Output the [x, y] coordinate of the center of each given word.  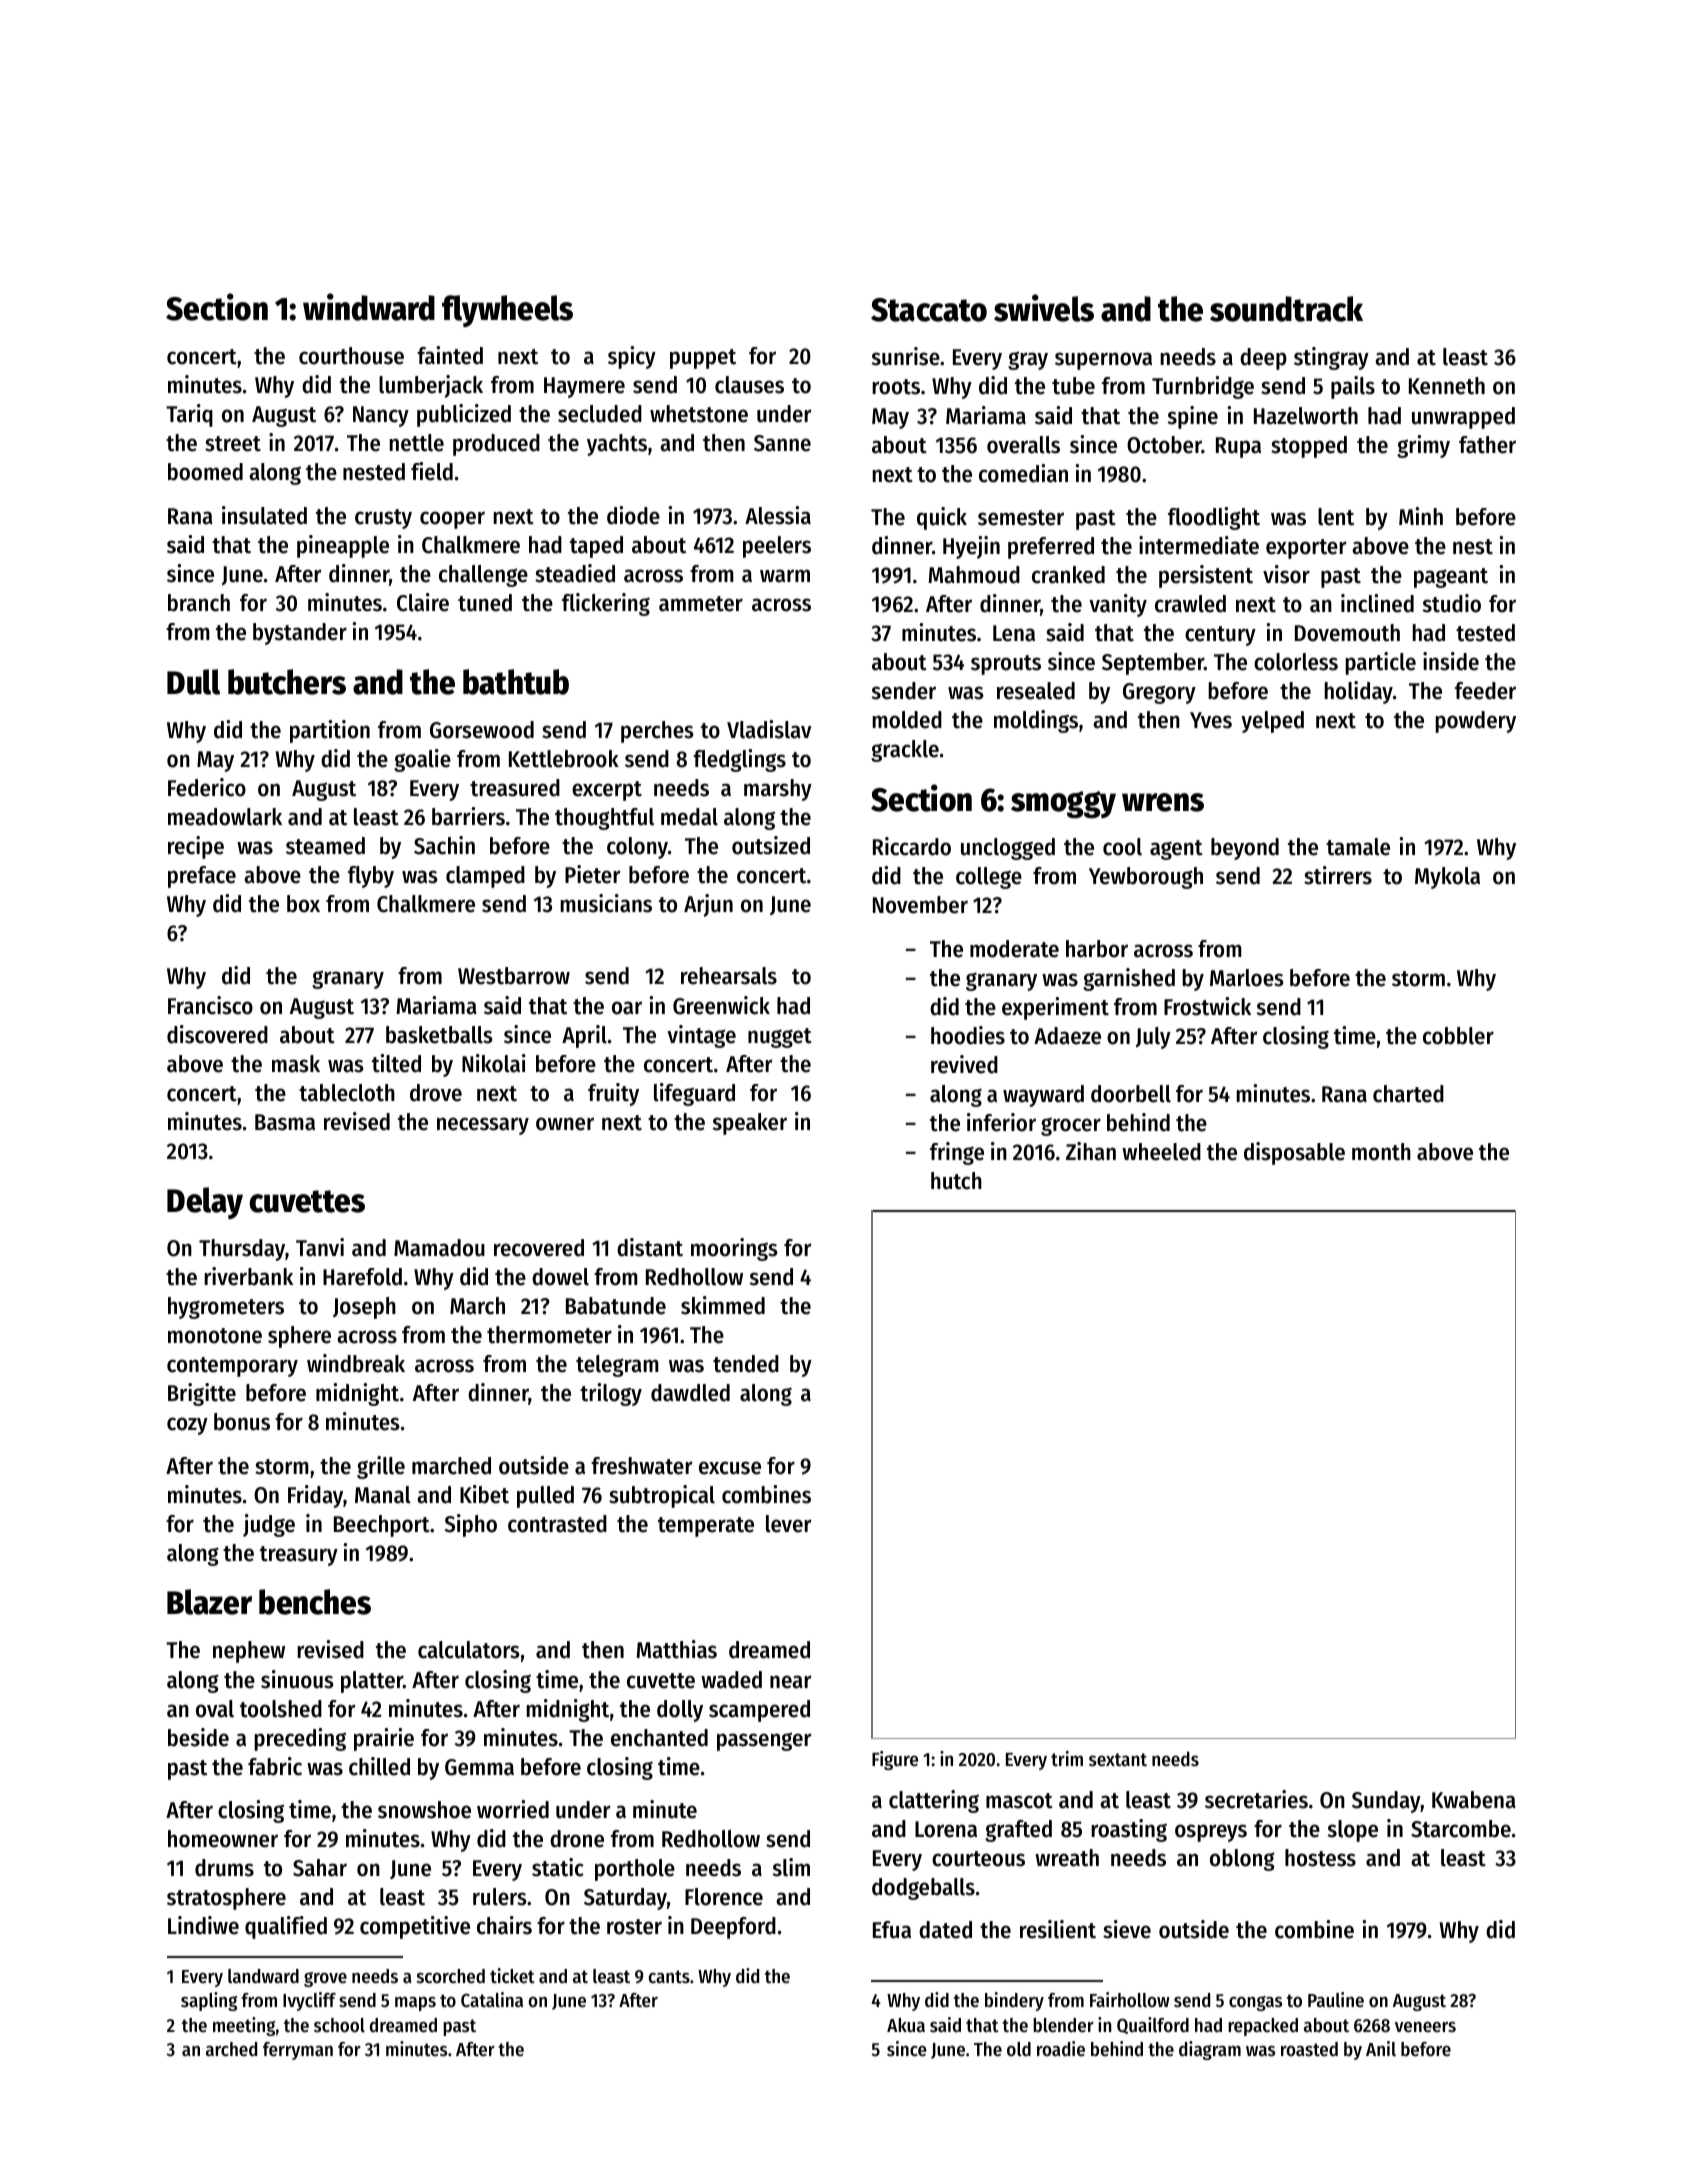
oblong [1242, 1860]
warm [785, 576]
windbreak [356, 1363]
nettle [416, 443]
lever [789, 1524]
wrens [1163, 802]
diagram [1210, 2050]
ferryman [298, 2051]
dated [945, 1930]
